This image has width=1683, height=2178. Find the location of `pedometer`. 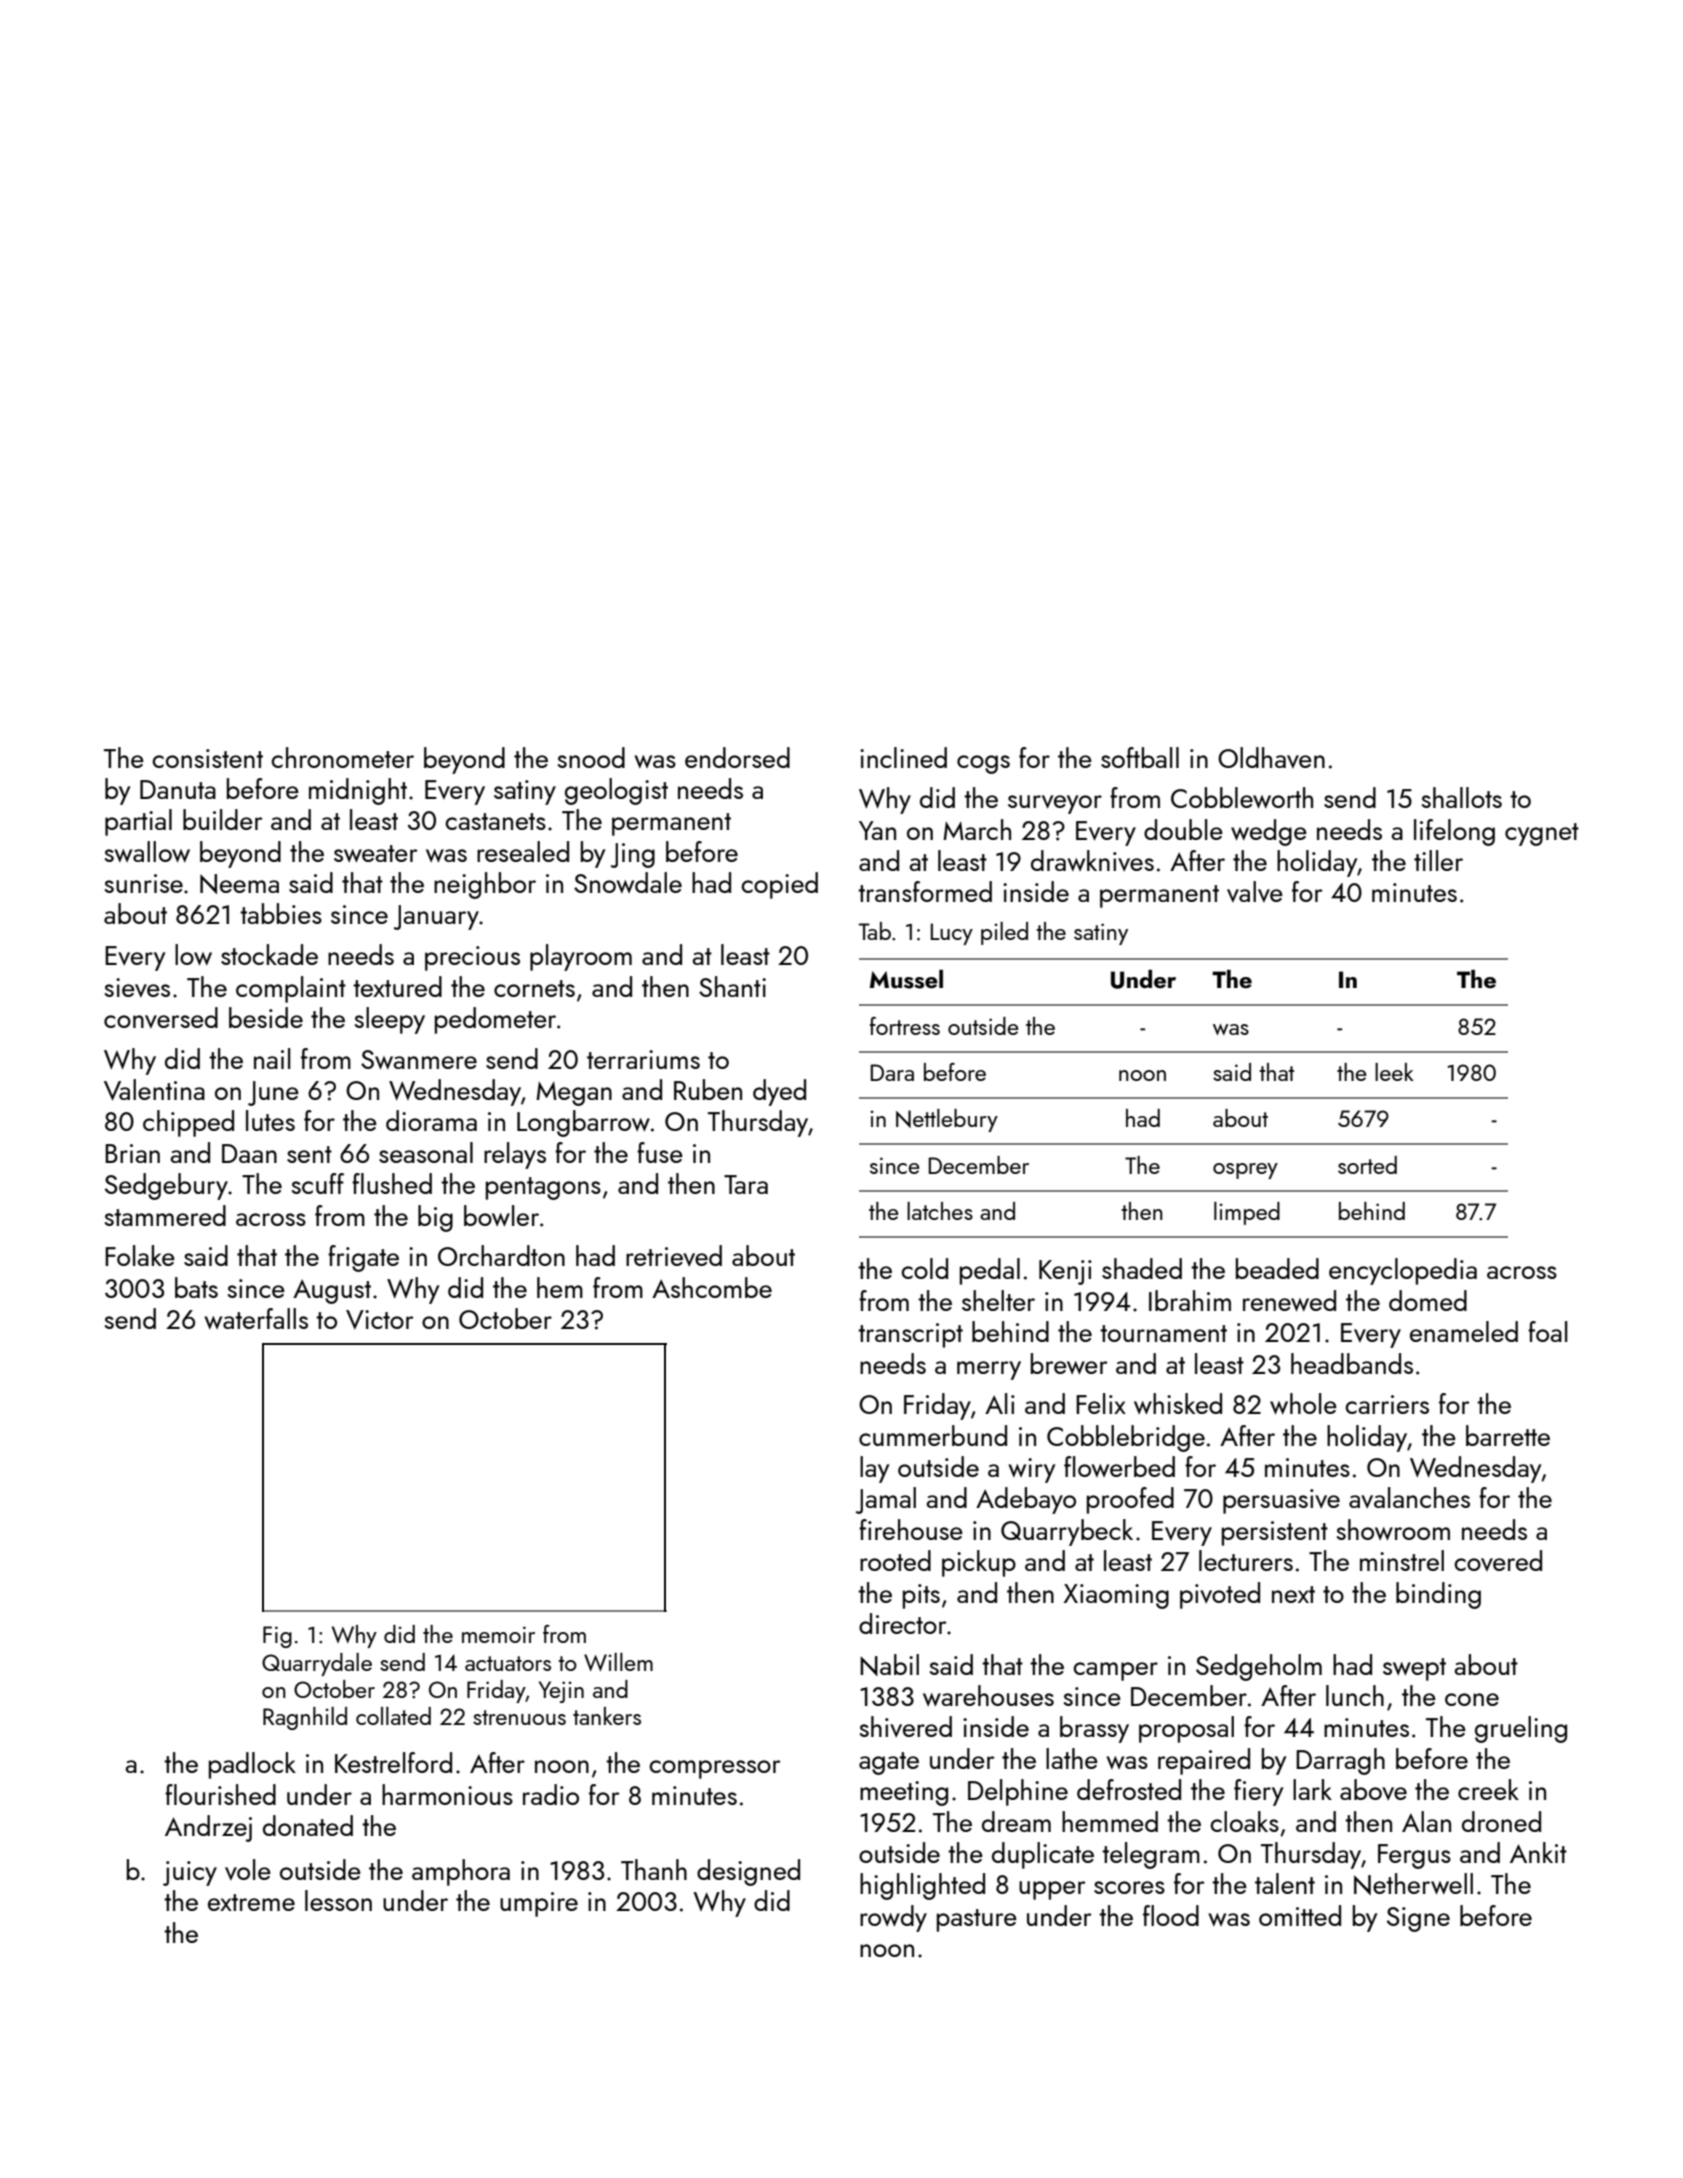

pedometer is located at coordinates (495, 1020).
